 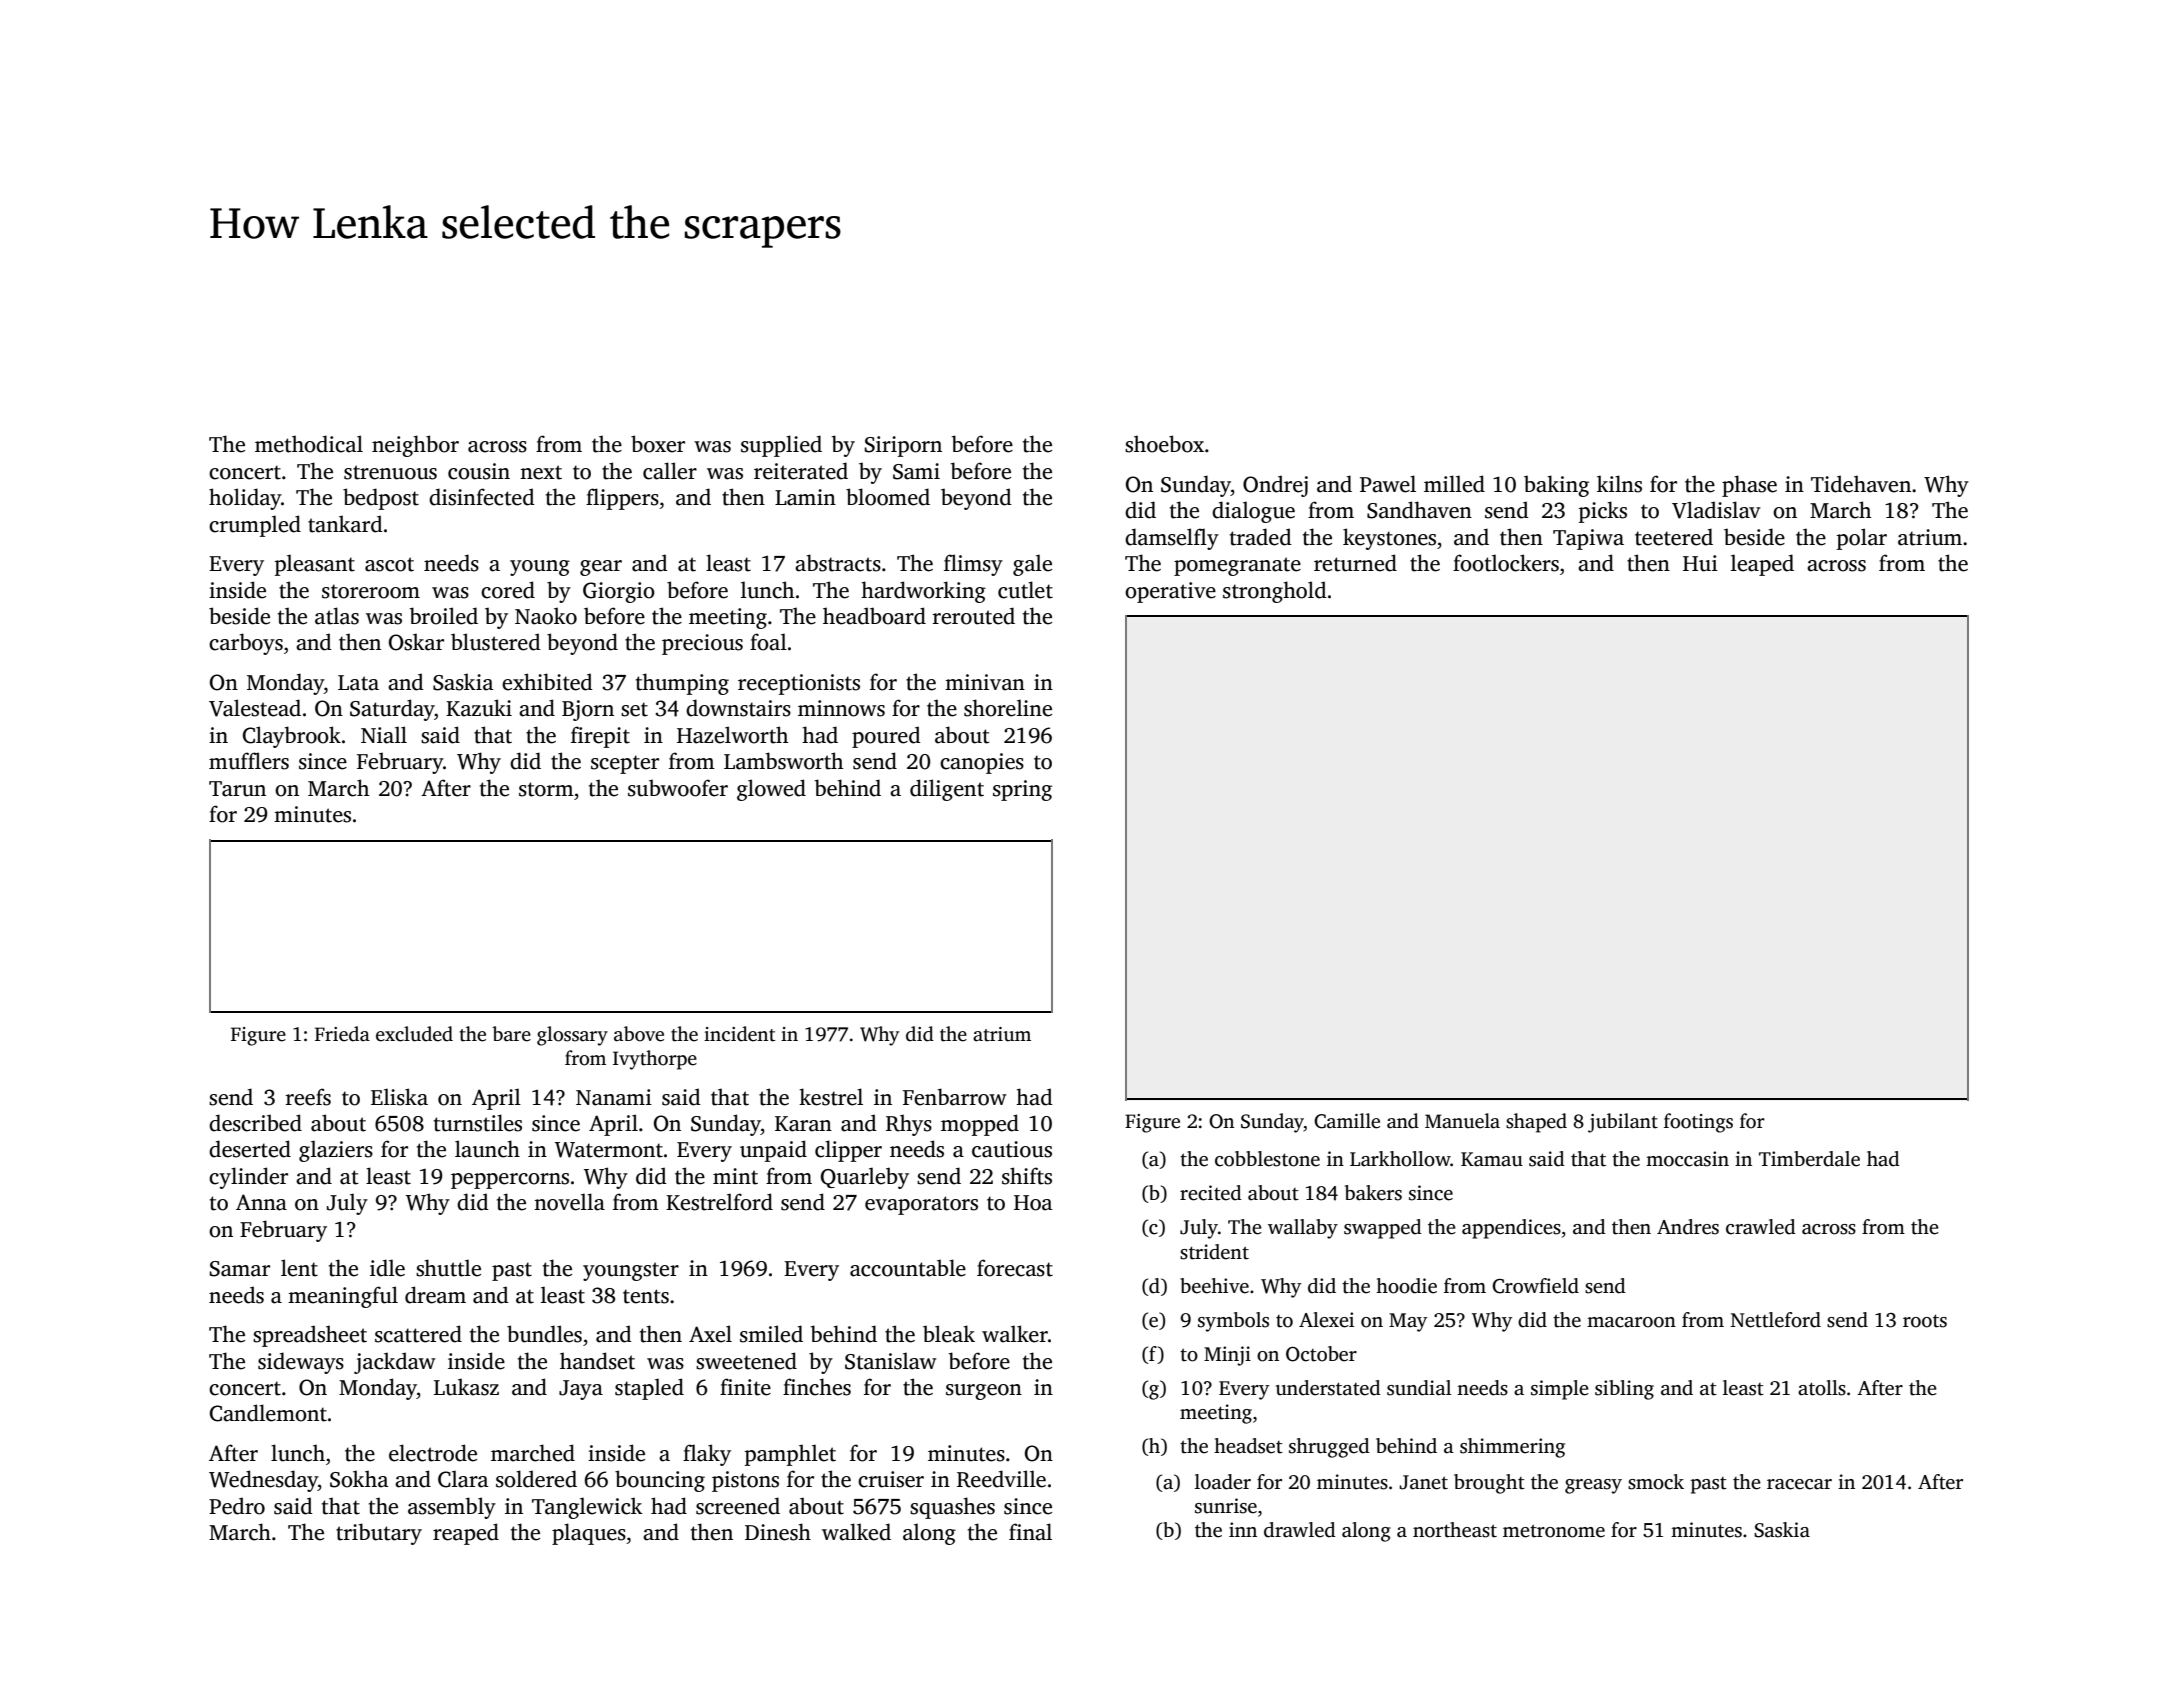 What do you see at coordinates (1698, 1123) in the document?
I see `footings` at bounding box center [1698, 1123].
